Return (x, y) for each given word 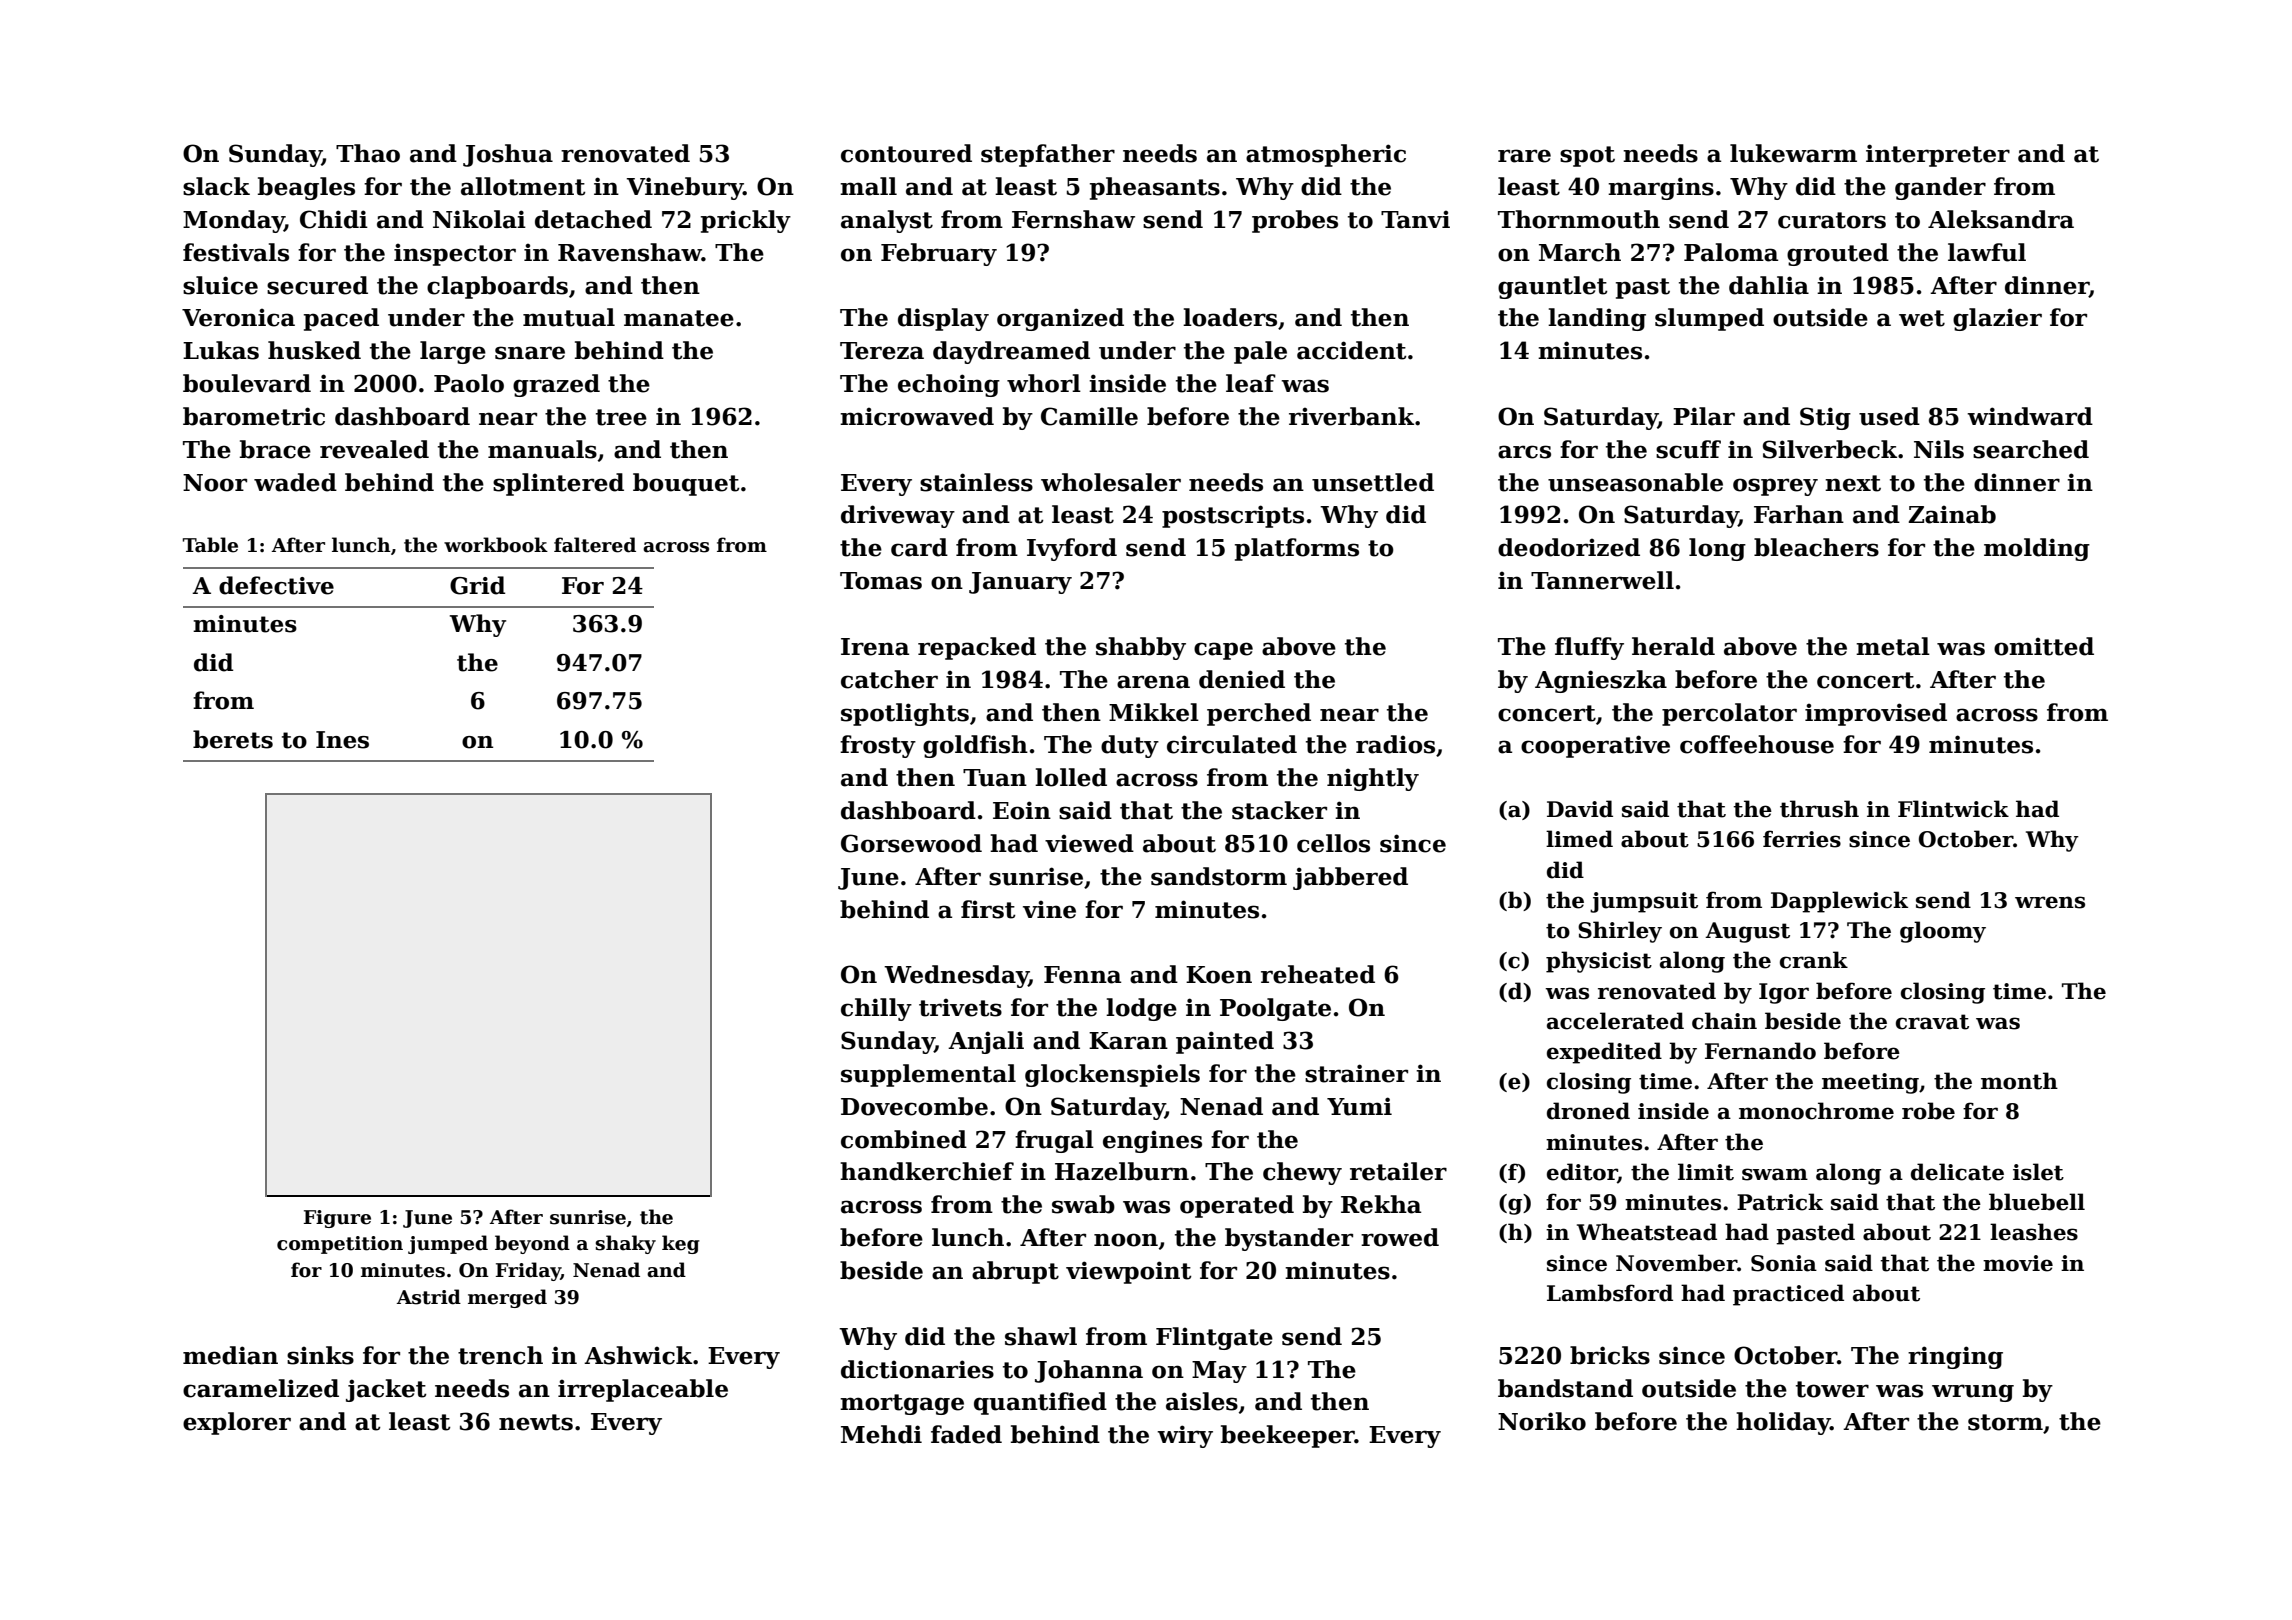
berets (233, 739)
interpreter (1938, 155)
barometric (254, 416)
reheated (1318, 974)
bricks (1610, 1355)
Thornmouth (1579, 219)
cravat (1932, 1022)
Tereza (882, 351)
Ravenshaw (630, 252)
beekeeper (1288, 1436)
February (939, 254)
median (230, 1355)
